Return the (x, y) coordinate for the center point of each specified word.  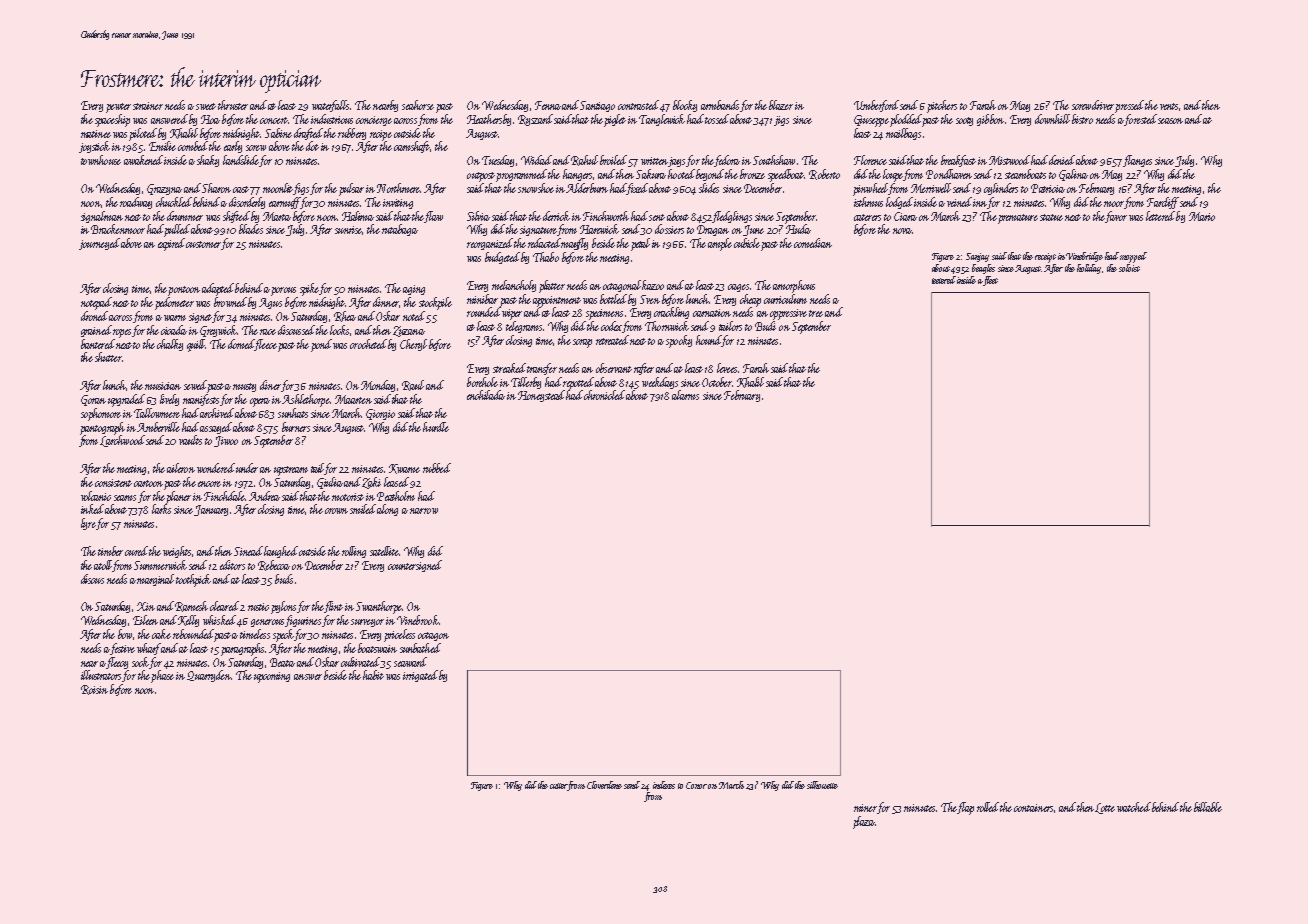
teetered (944, 280)
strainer (148, 106)
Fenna (548, 105)
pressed (1129, 106)
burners (296, 427)
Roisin (94, 690)
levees (727, 368)
